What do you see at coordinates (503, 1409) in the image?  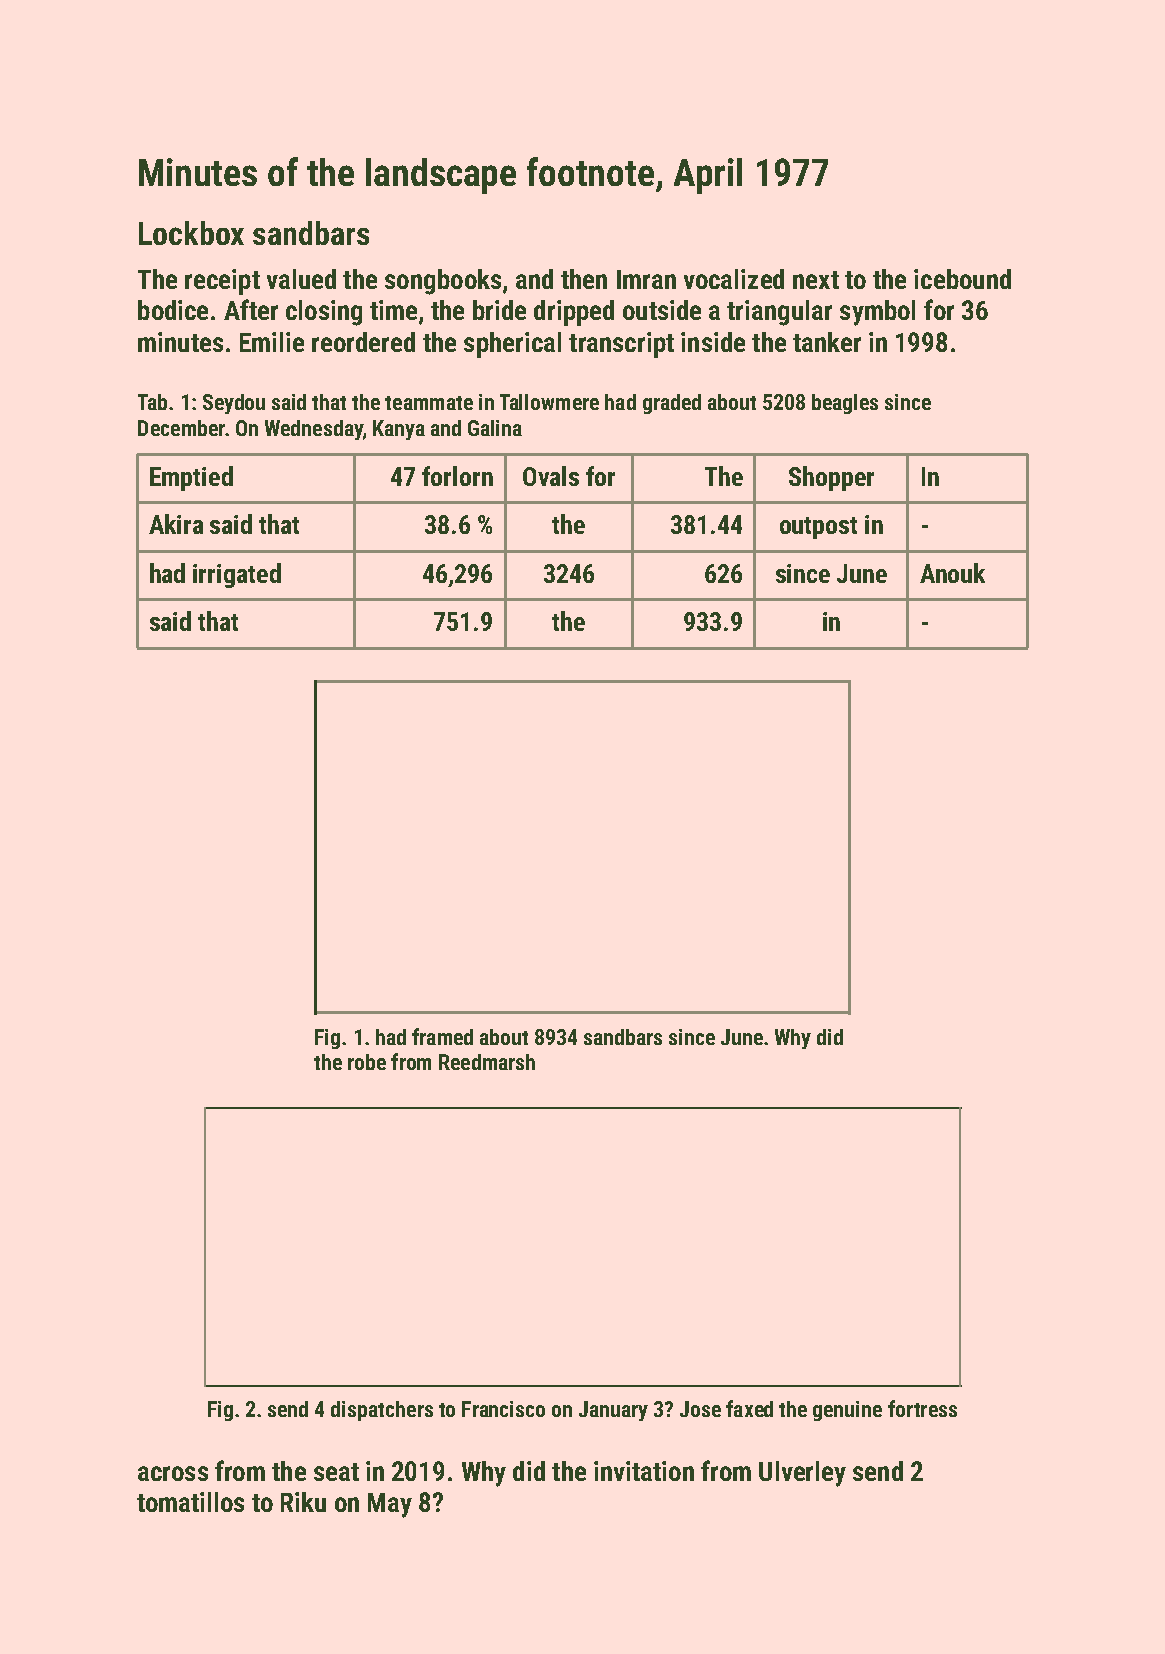 I see `Francisco` at bounding box center [503, 1409].
